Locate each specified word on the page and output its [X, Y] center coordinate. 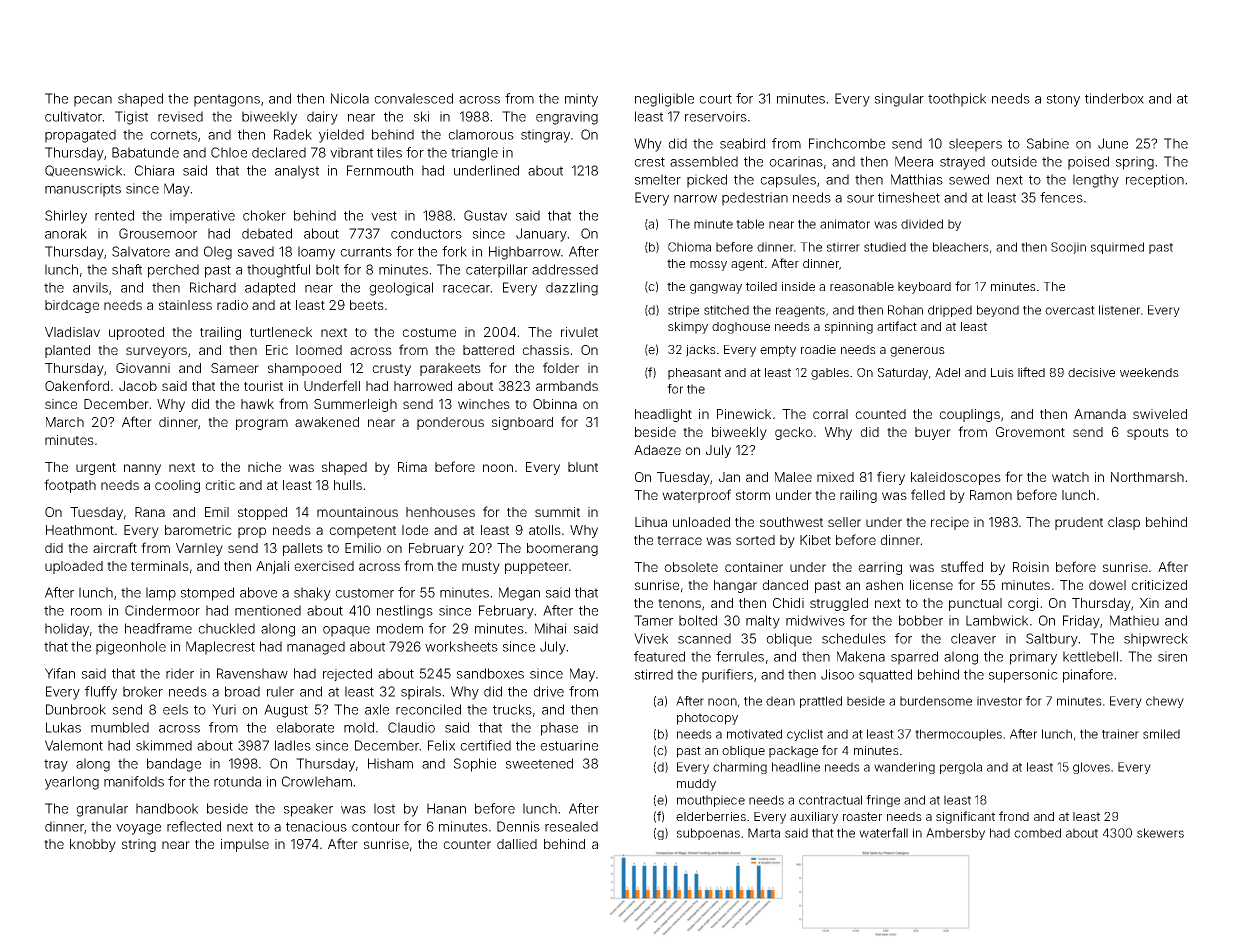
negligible [664, 100]
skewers [1160, 833]
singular [899, 100]
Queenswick [83, 171]
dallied [517, 844]
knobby [93, 845]
